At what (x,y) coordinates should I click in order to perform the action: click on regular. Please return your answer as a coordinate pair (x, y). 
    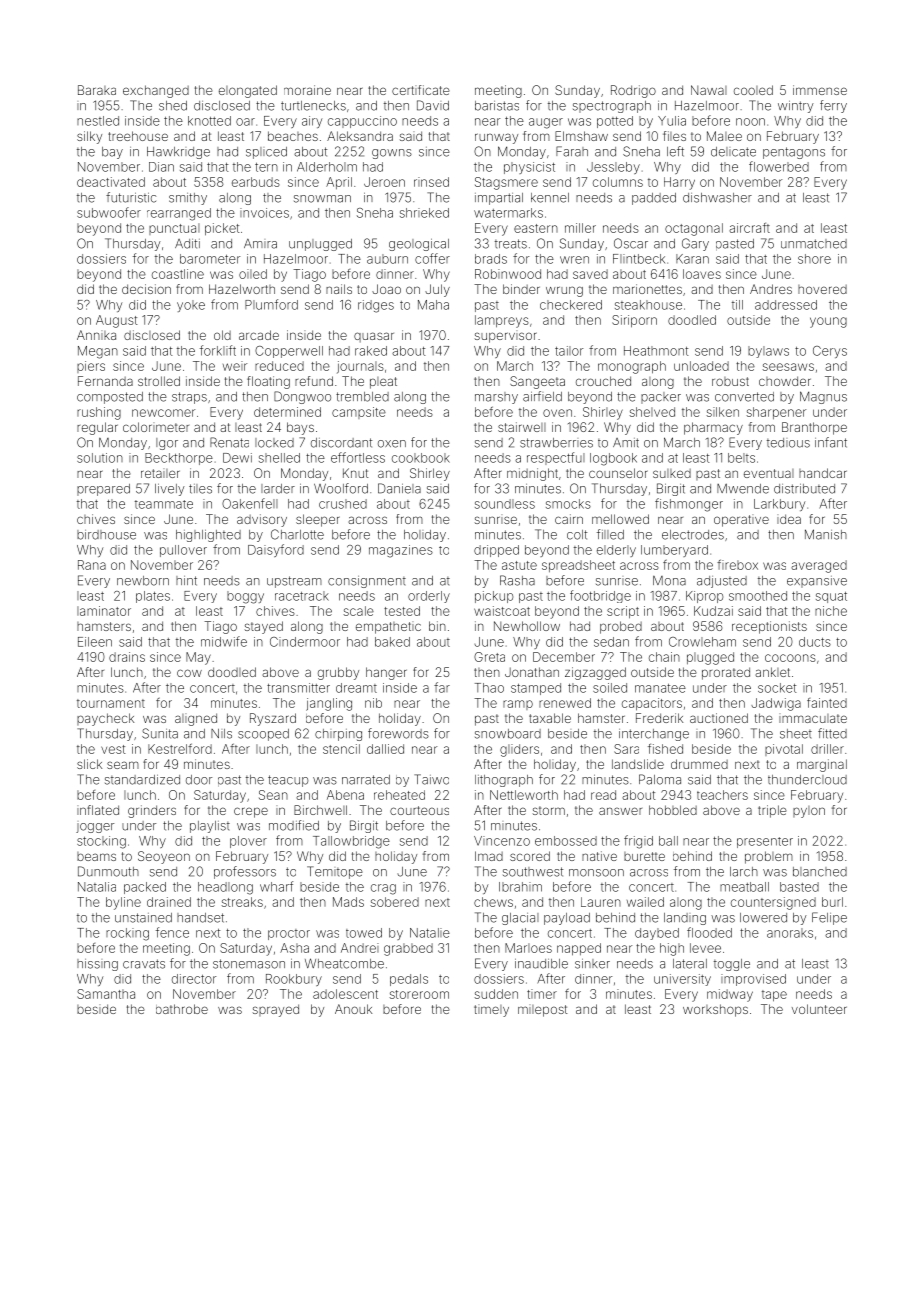
    Looking at the image, I should click on (97, 428).
